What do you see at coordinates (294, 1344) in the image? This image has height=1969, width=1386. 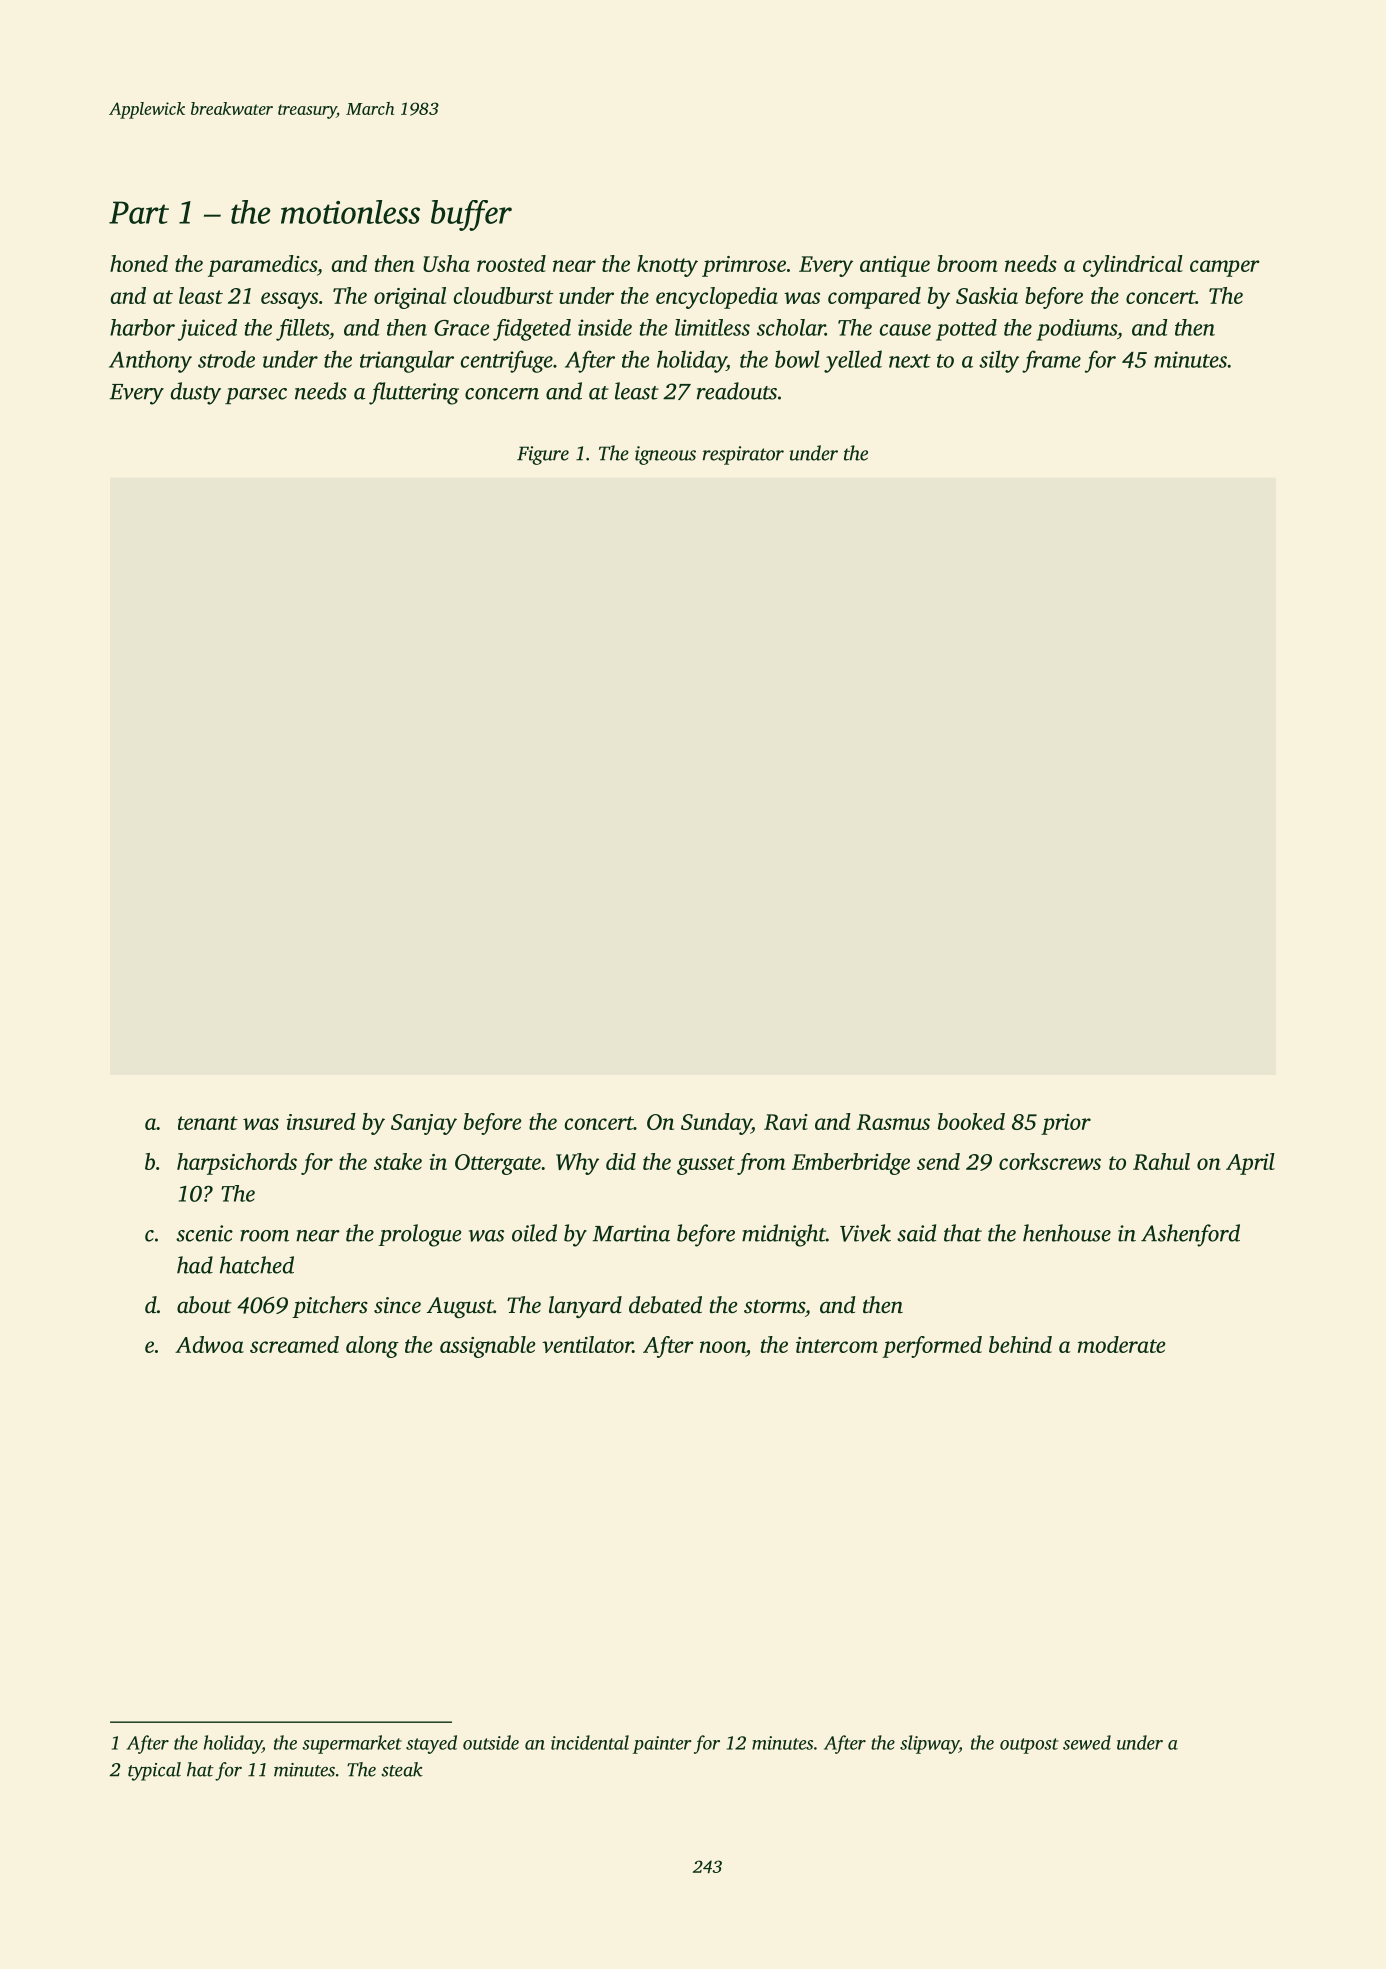 I see `screamed` at bounding box center [294, 1344].
